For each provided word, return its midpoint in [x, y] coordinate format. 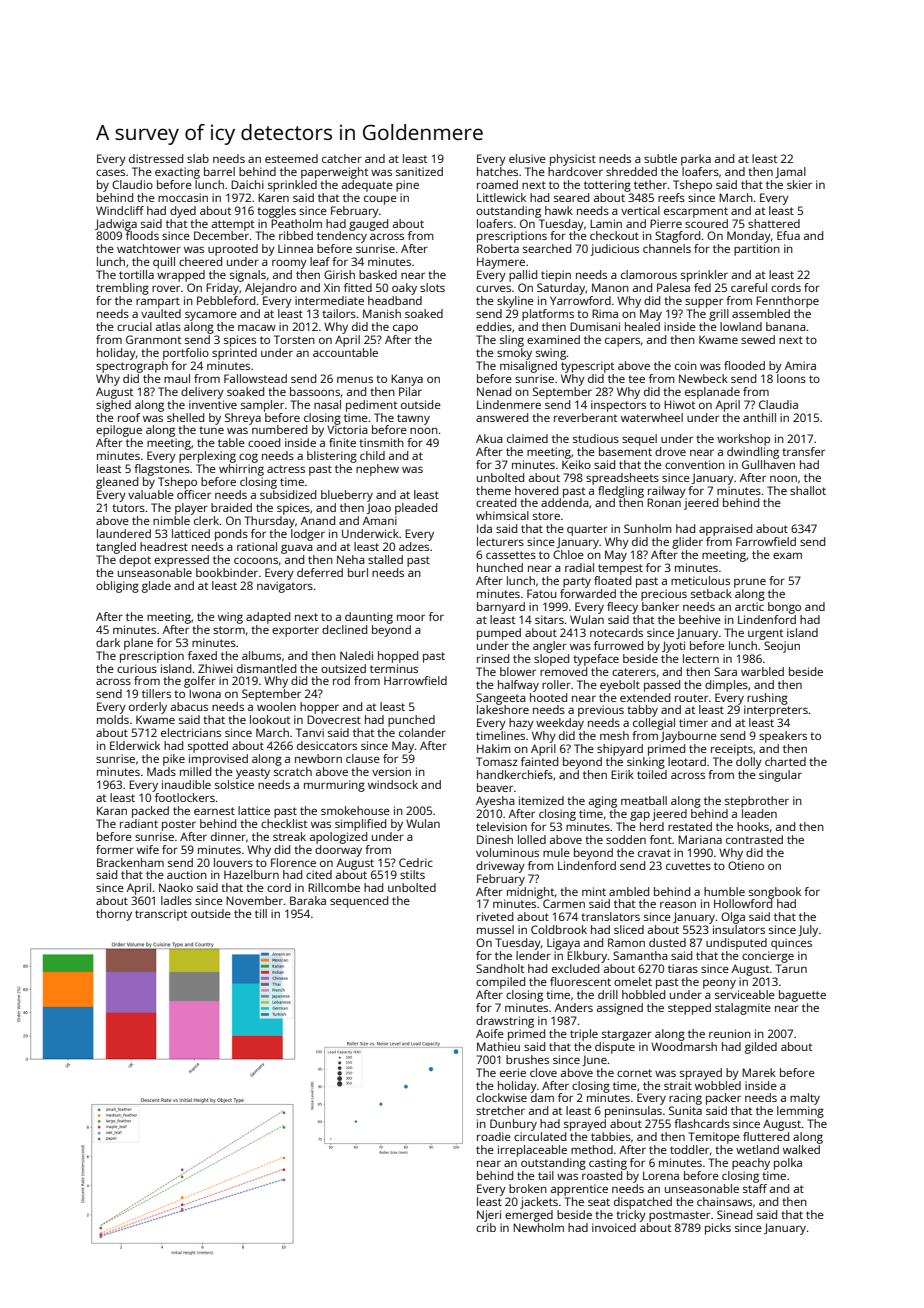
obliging [117, 587]
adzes [414, 546]
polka [788, 1164]
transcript [161, 915]
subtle [660, 158]
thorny [114, 915]
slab [198, 158]
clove [543, 1072]
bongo [784, 608]
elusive [527, 158]
